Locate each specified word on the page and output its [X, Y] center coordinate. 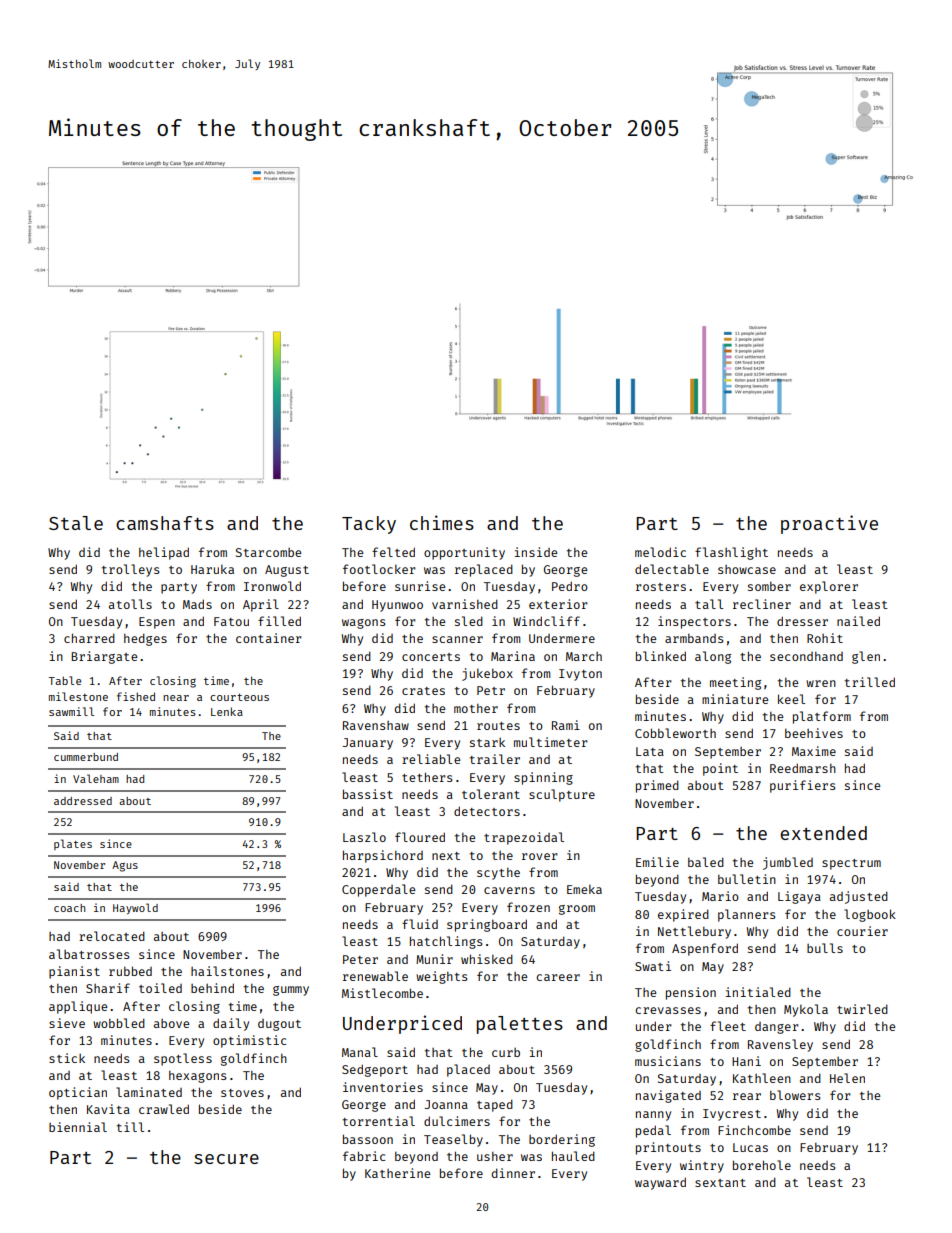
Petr [491, 690]
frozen [528, 907]
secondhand [806, 656]
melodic [660, 552]
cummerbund [86, 757]
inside [536, 552]
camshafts [165, 523]
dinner [513, 1173]
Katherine [397, 1173]
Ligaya [799, 897]
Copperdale [378, 890]
